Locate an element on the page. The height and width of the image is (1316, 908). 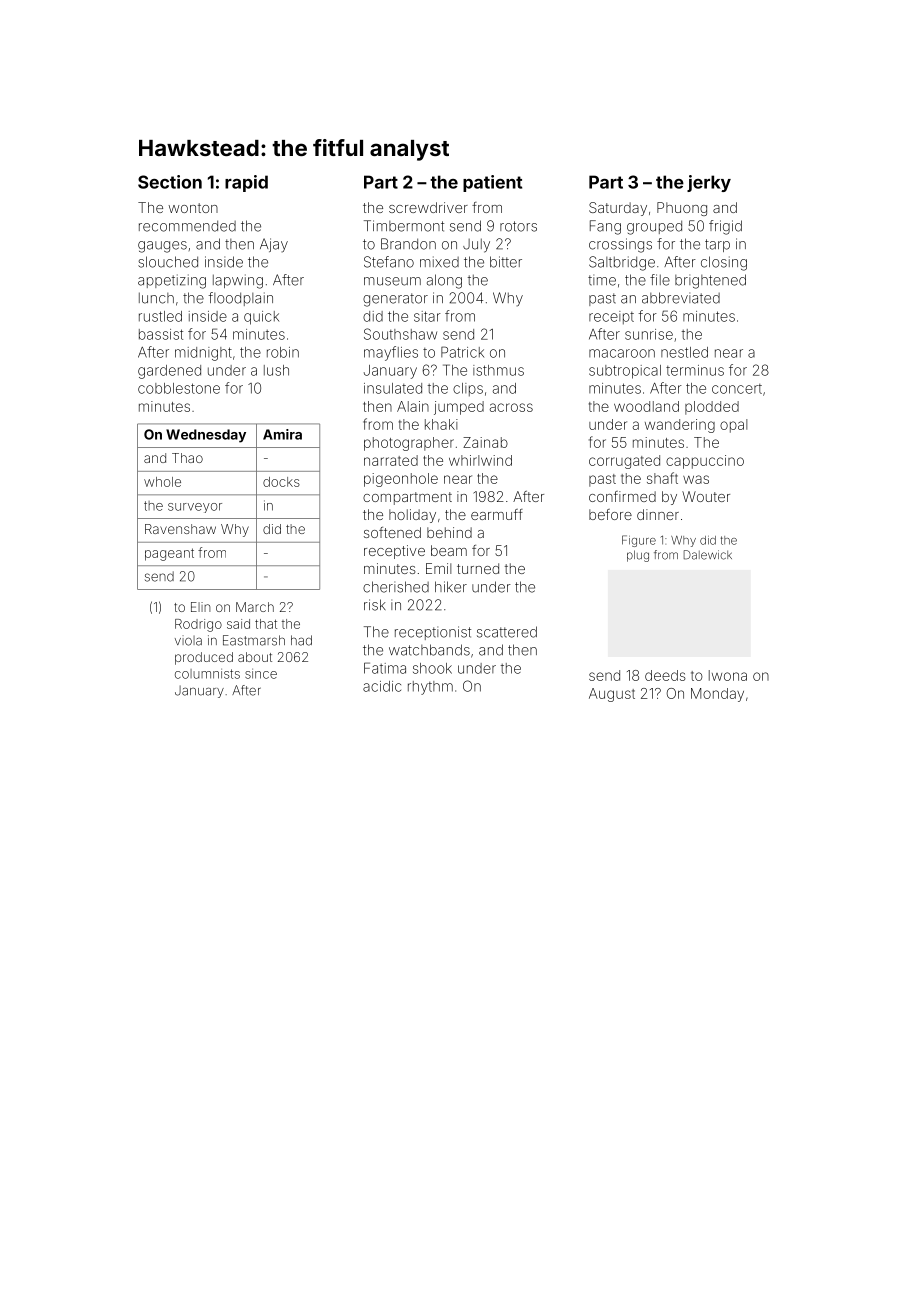
Thao is located at coordinates (187, 458).
